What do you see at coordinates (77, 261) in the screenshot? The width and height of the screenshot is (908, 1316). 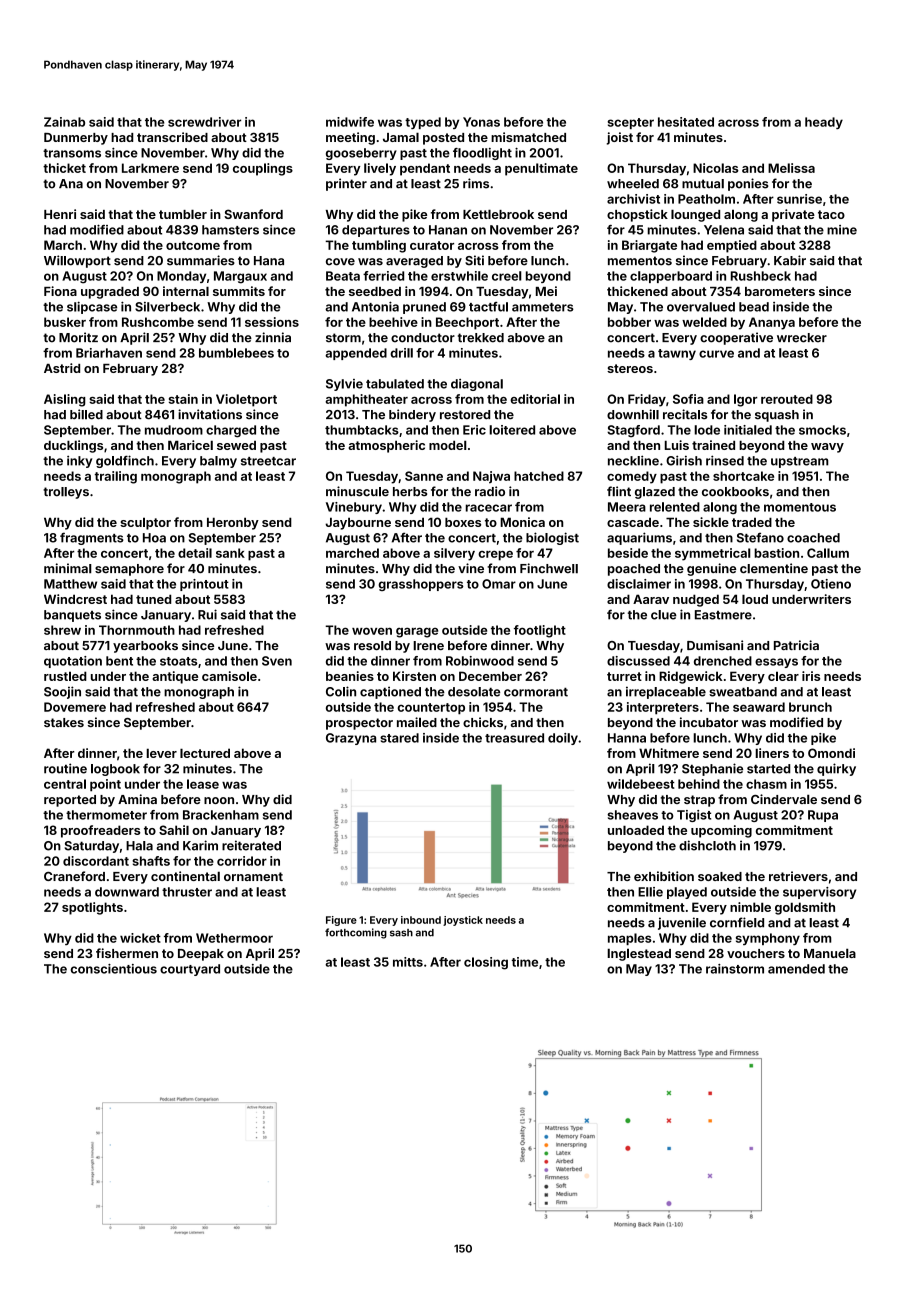 I see `Willowport` at bounding box center [77, 261].
